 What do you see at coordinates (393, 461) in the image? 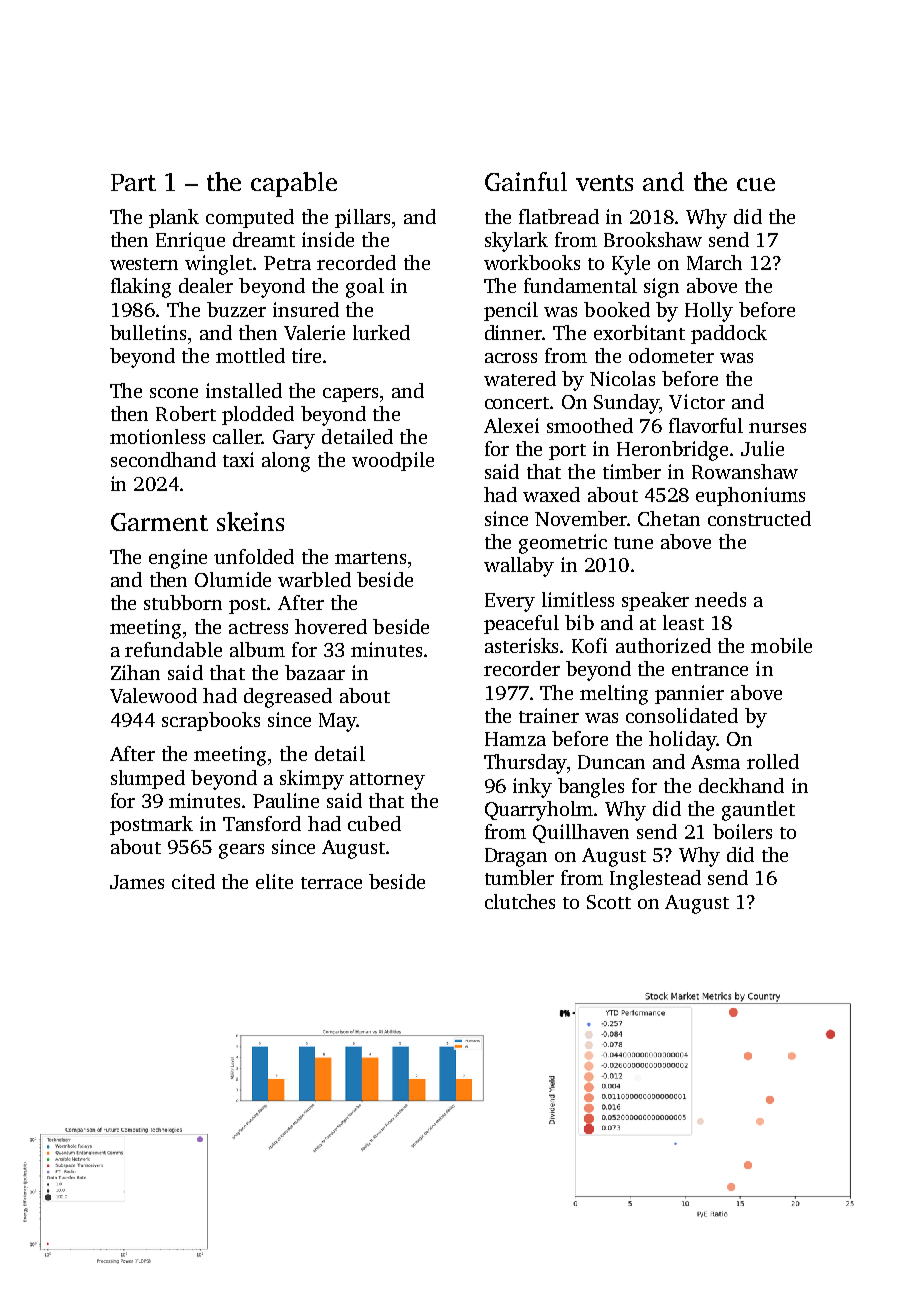
I see `woodpile` at bounding box center [393, 461].
